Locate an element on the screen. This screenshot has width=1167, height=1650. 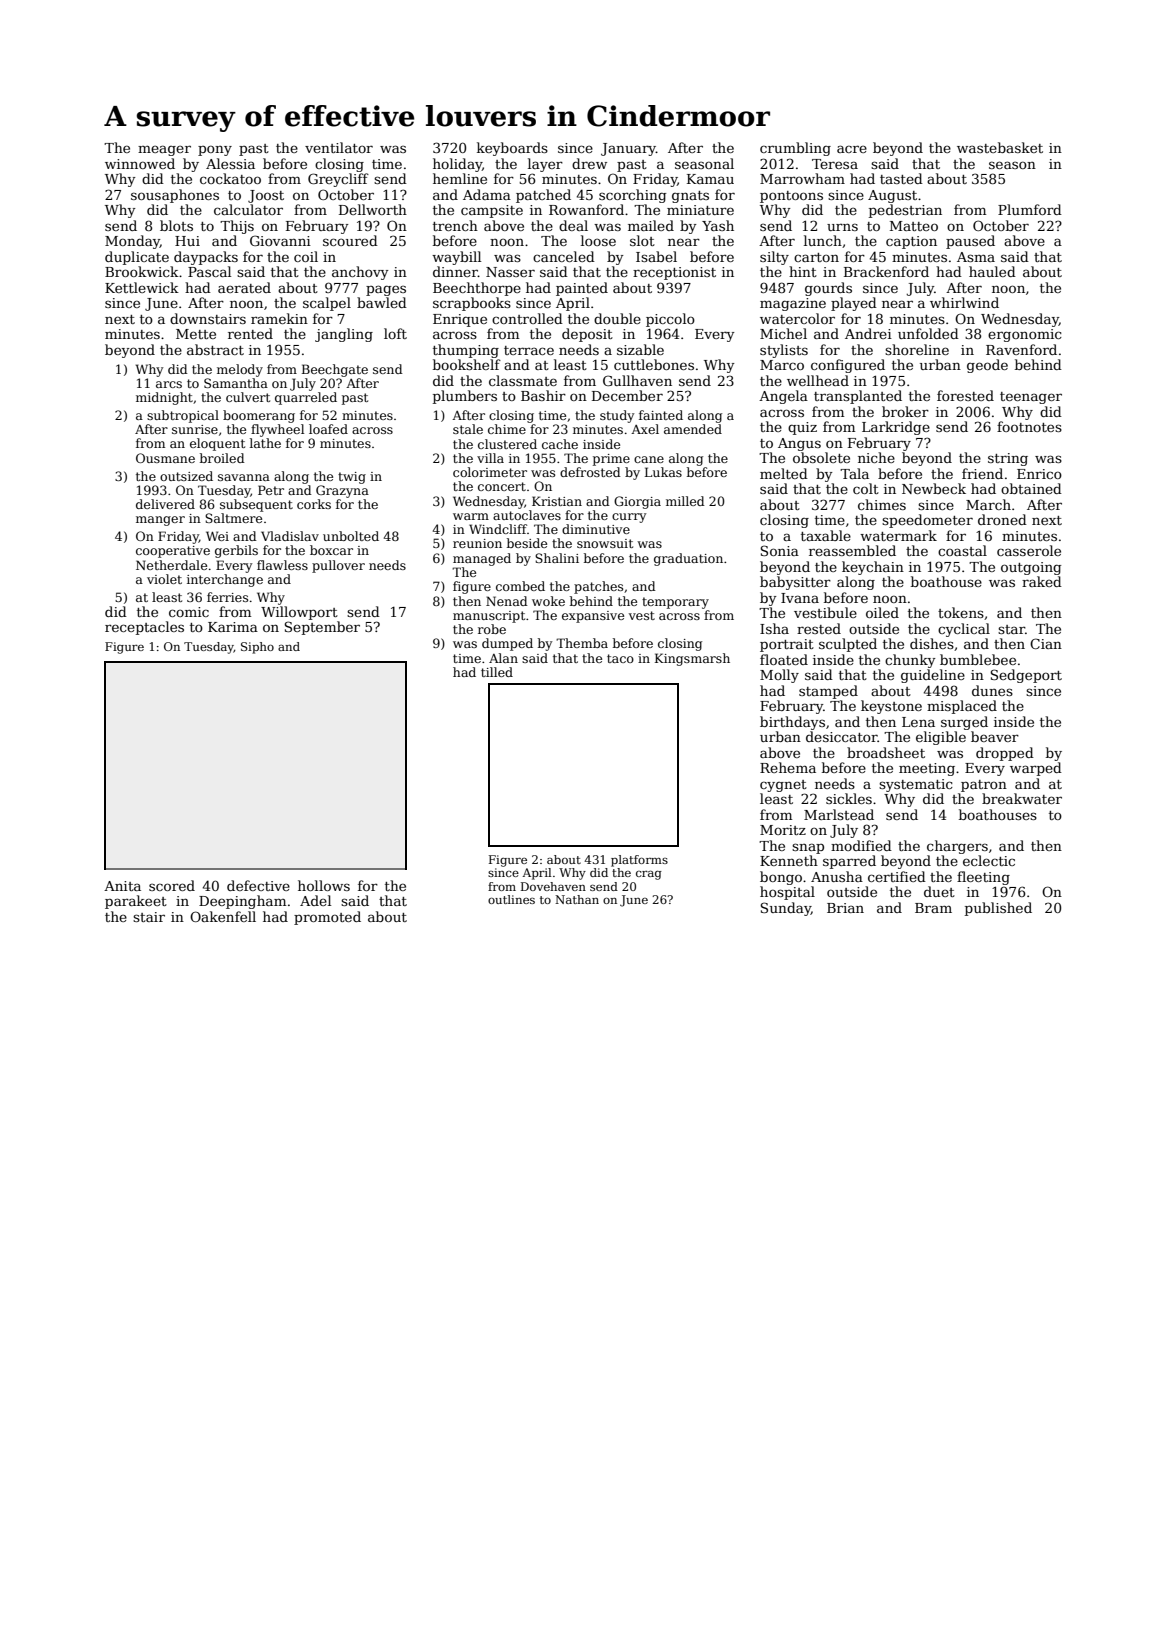
Ousmane is located at coordinates (165, 458).
